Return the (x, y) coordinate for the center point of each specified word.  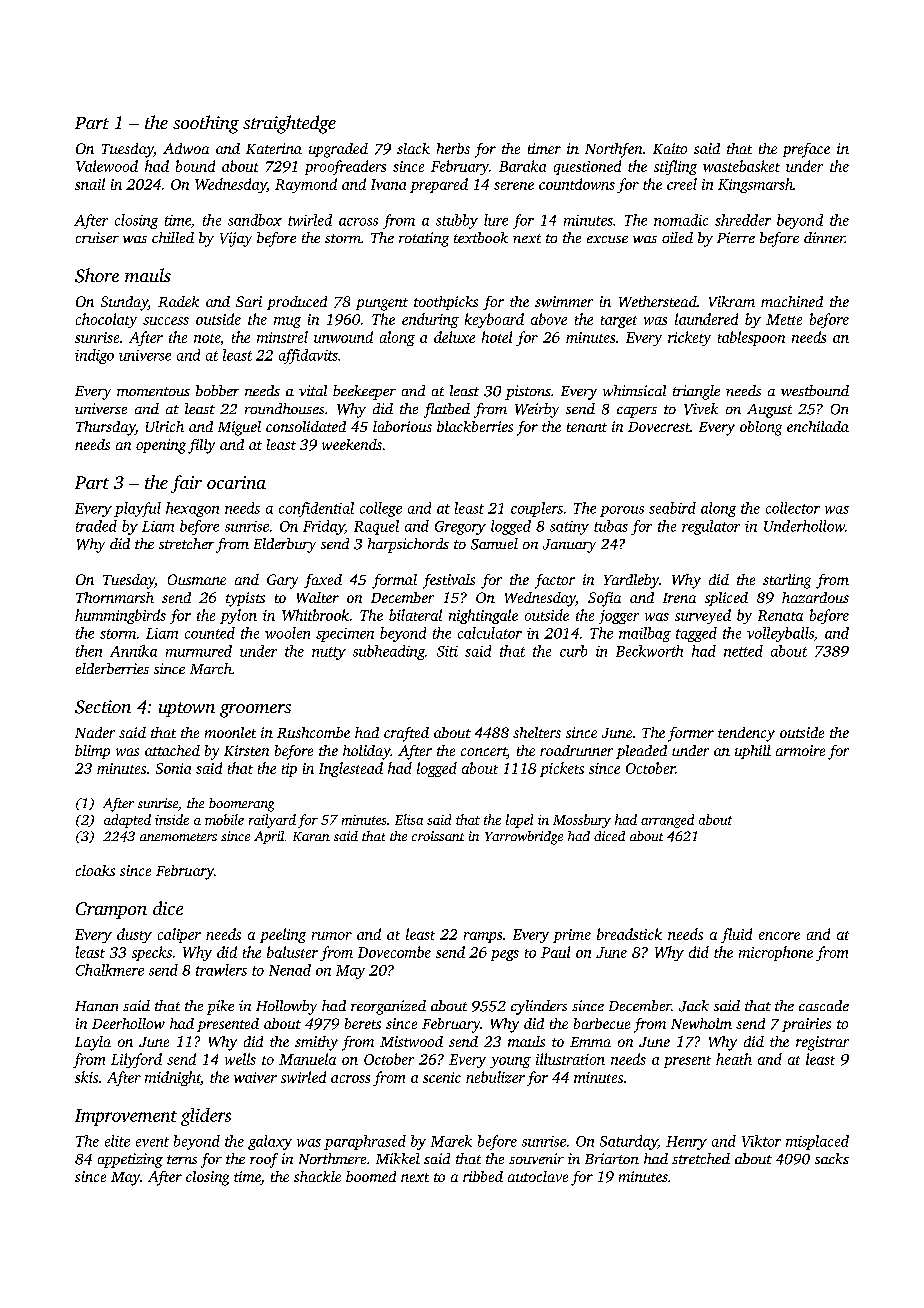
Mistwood (411, 1041)
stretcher (186, 543)
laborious (402, 426)
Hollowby (286, 1007)
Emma (590, 1042)
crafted (406, 734)
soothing (206, 124)
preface (806, 150)
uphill (753, 752)
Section (103, 707)
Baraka (522, 166)
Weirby (537, 410)
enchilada (818, 426)
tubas (611, 526)
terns (182, 1159)
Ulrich (165, 426)
